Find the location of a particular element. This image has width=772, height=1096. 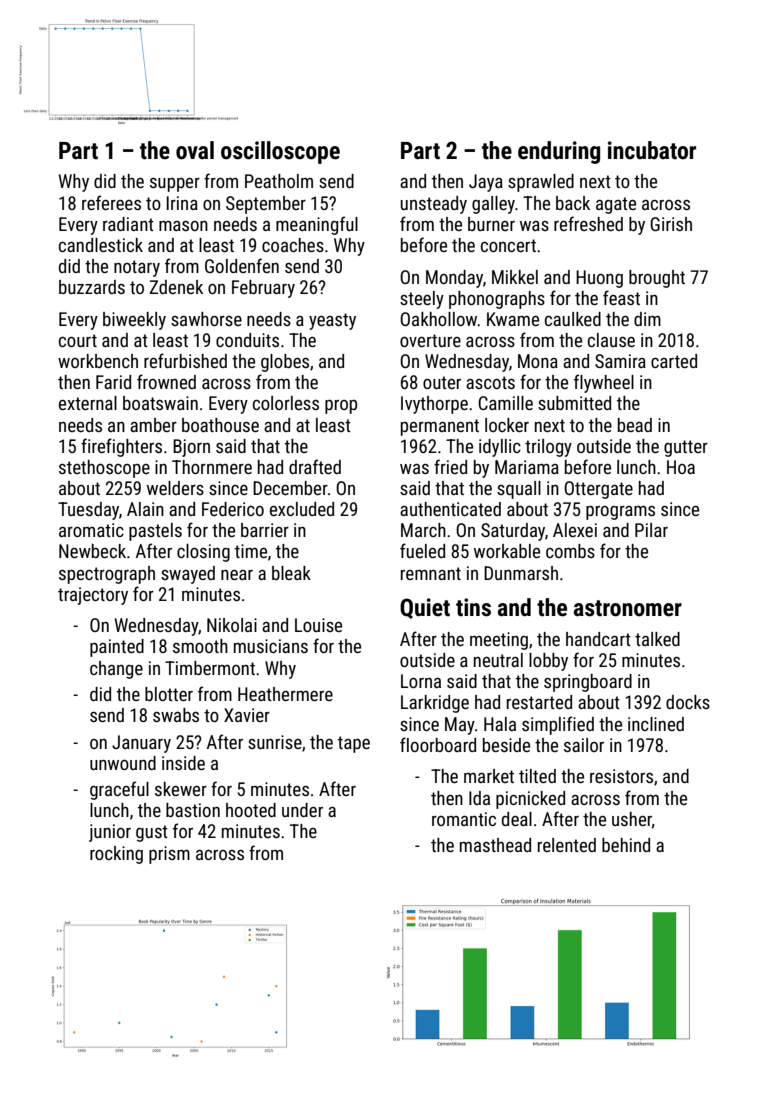

hooted is located at coordinates (251, 810).
